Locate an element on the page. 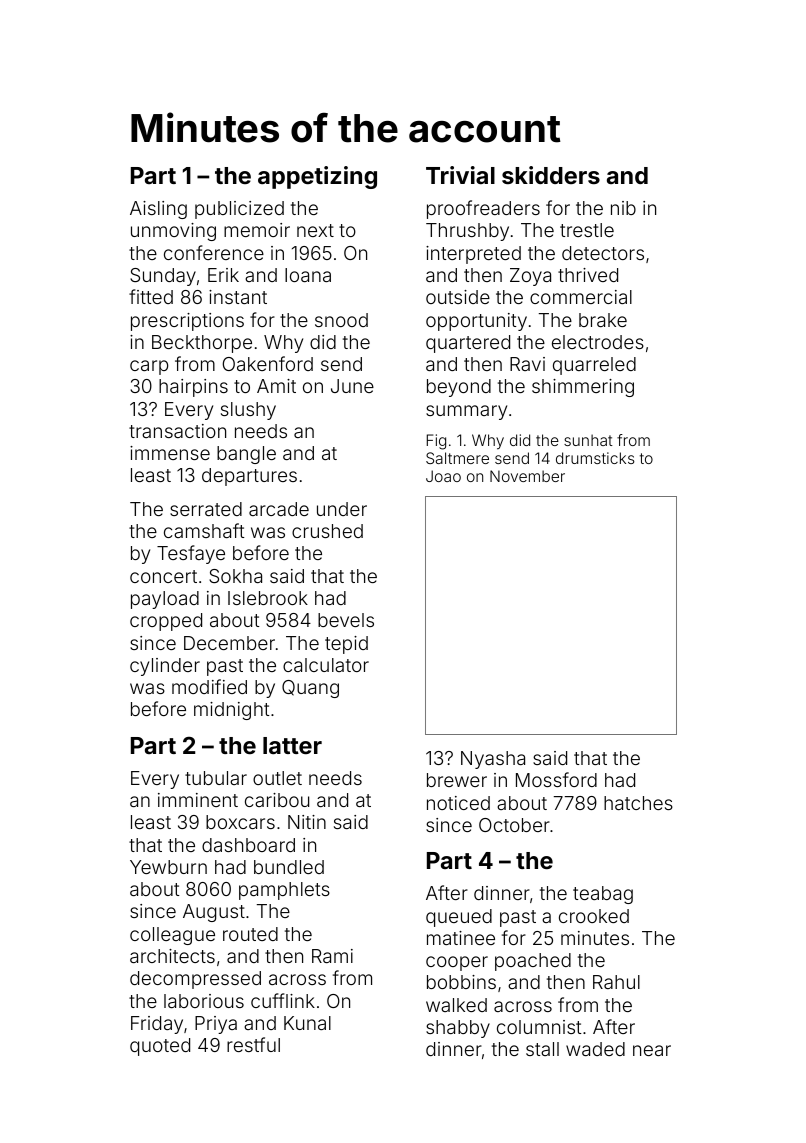  November is located at coordinates (527, 476).
